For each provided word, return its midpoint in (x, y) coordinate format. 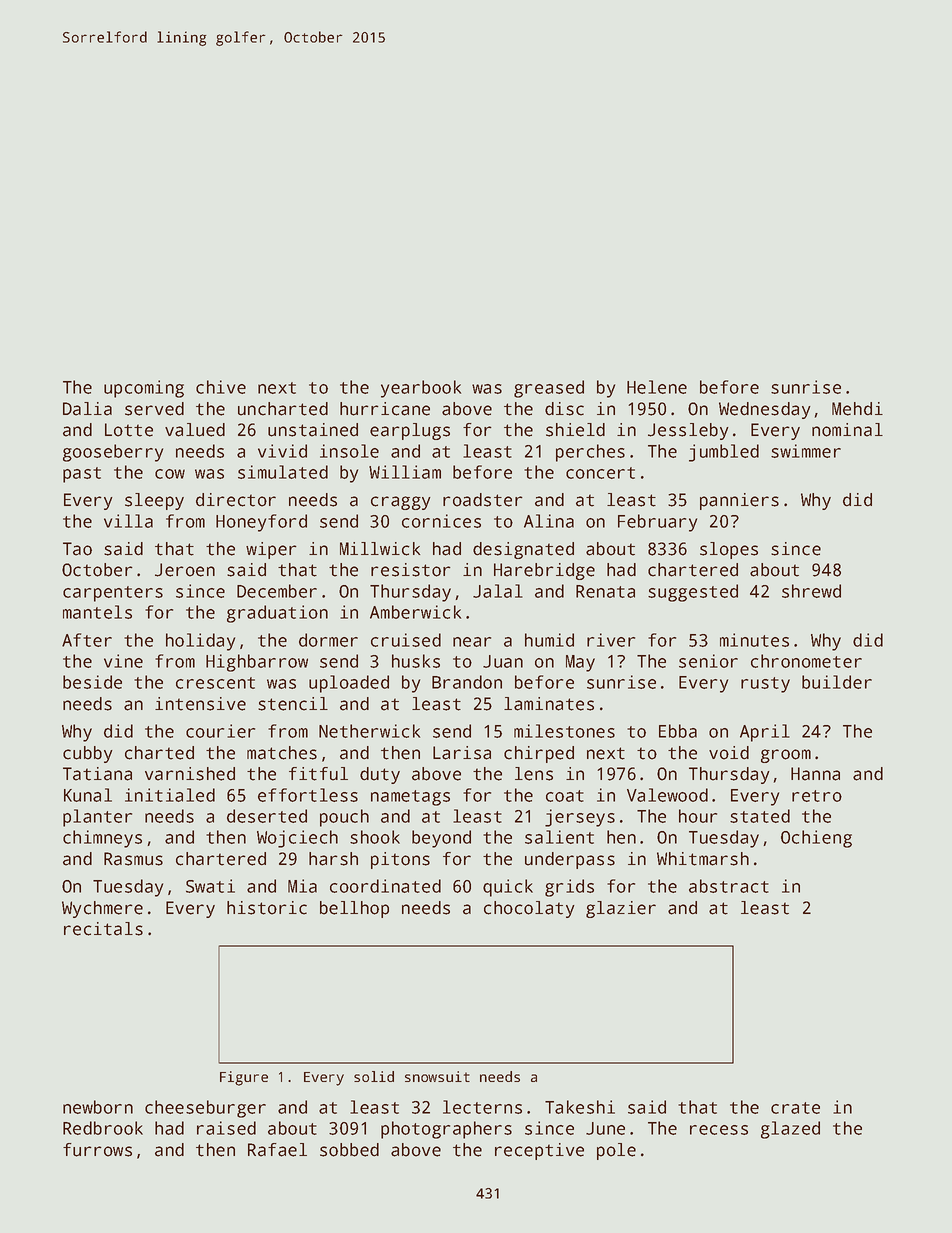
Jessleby (688, 431)
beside (92, 682)
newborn (98, 1107)
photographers (446, 1130)
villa (128, 521)
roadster (483, 500)
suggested (693, 593)
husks (416, 661)
